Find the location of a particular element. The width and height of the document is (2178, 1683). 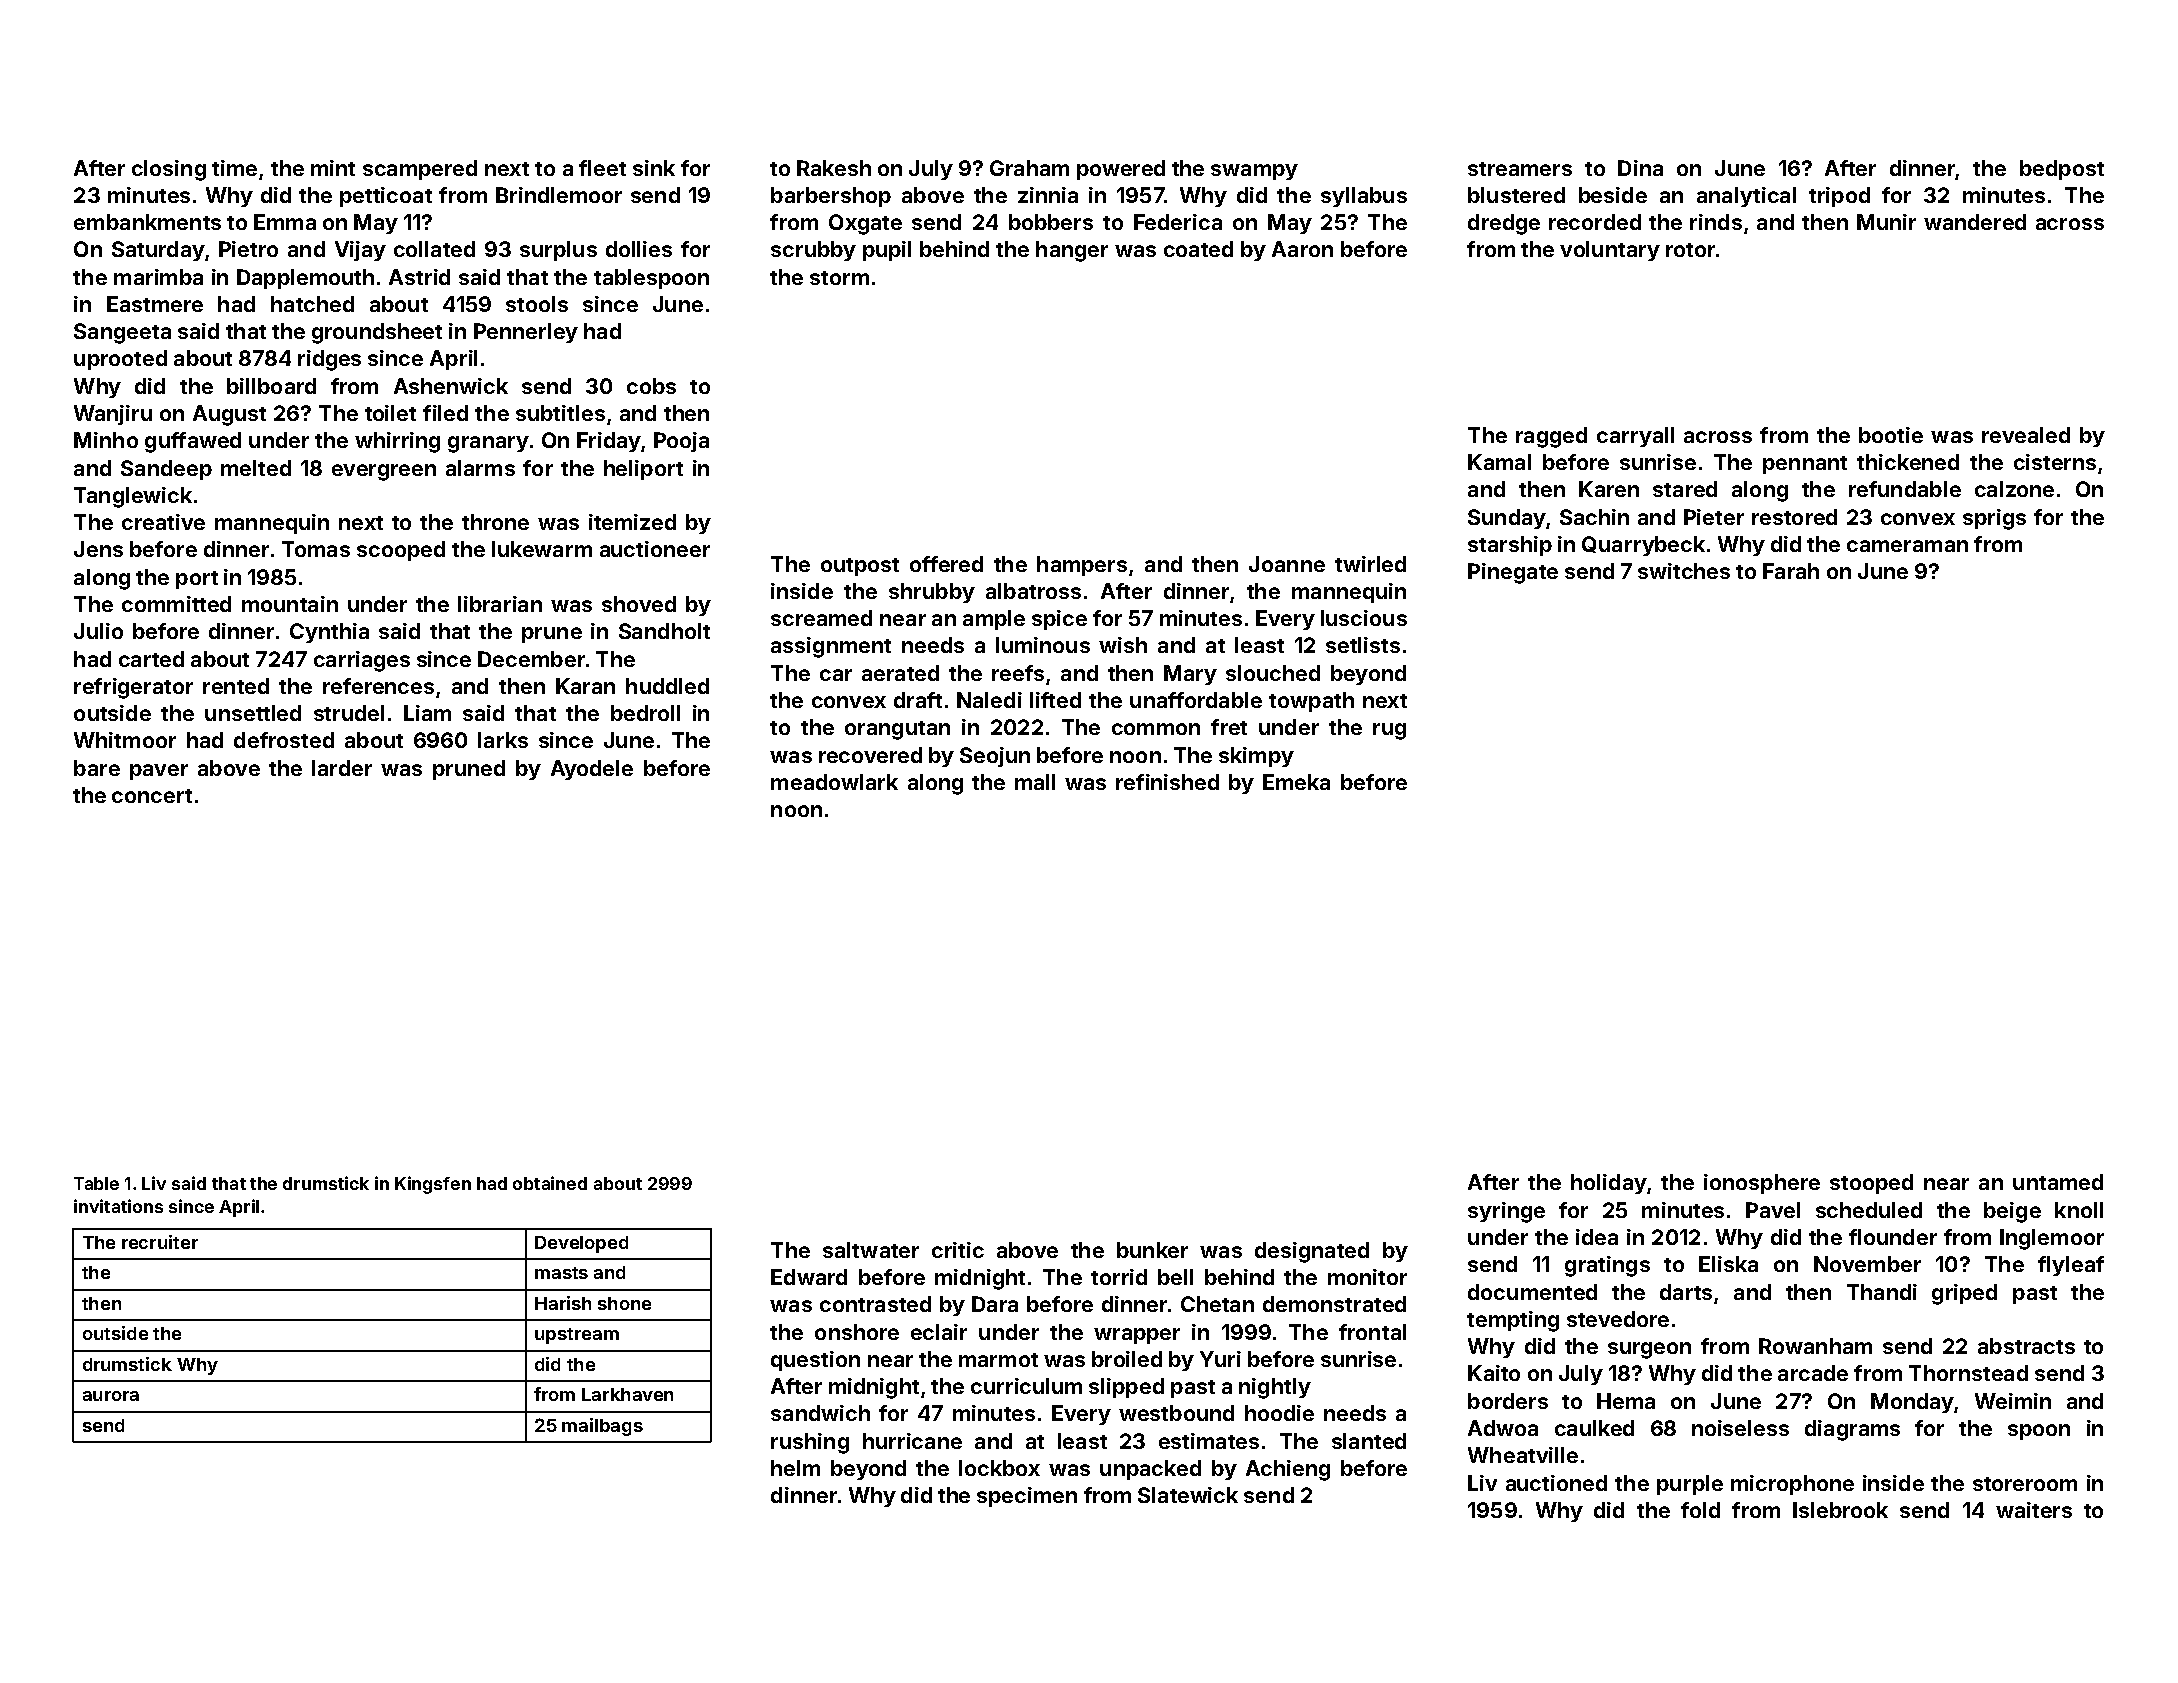

Astrid is located at coordinates (419, 277).
